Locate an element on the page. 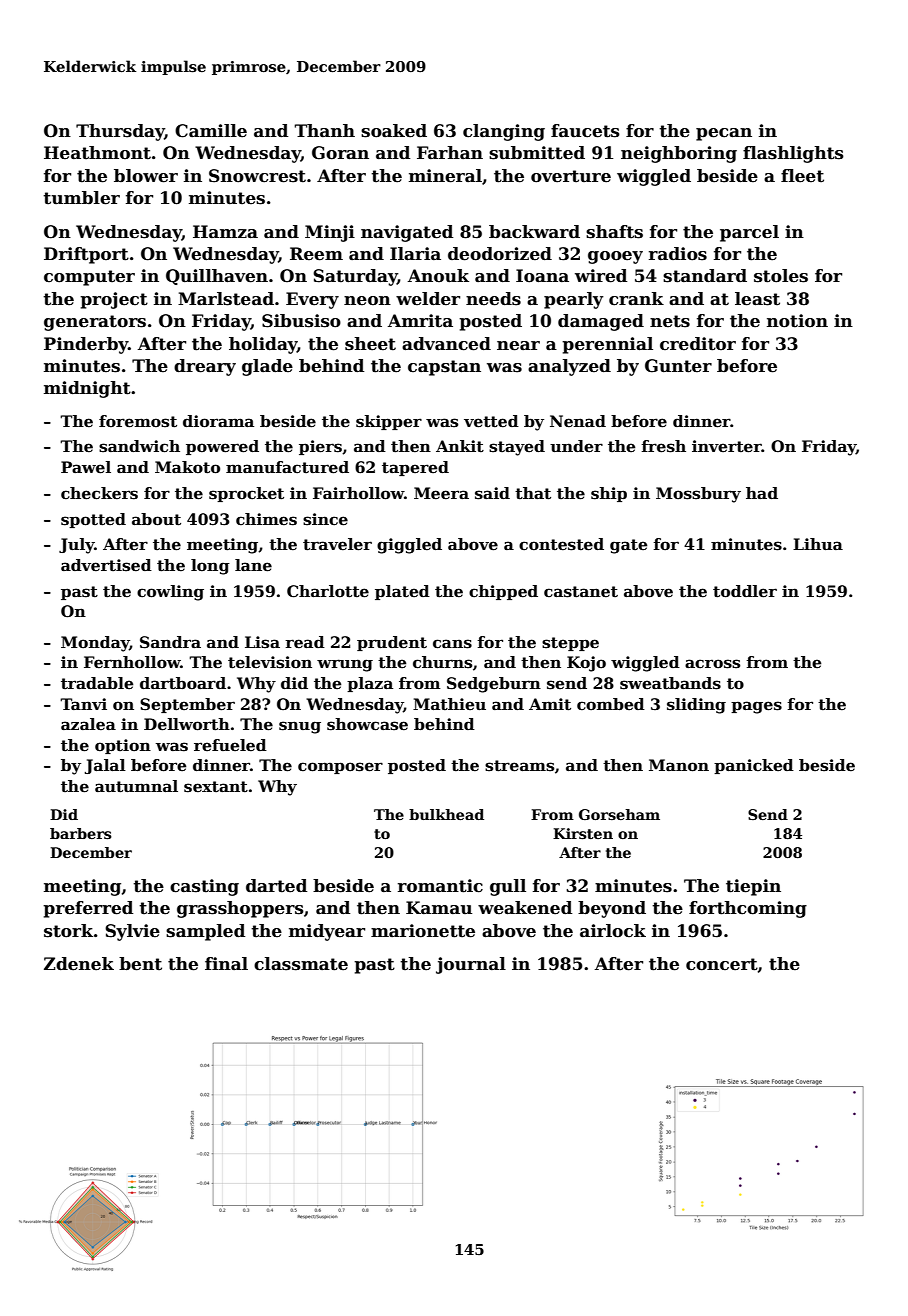 This document has height=1316, width=908. notion is located at coordinates (797, 321).
